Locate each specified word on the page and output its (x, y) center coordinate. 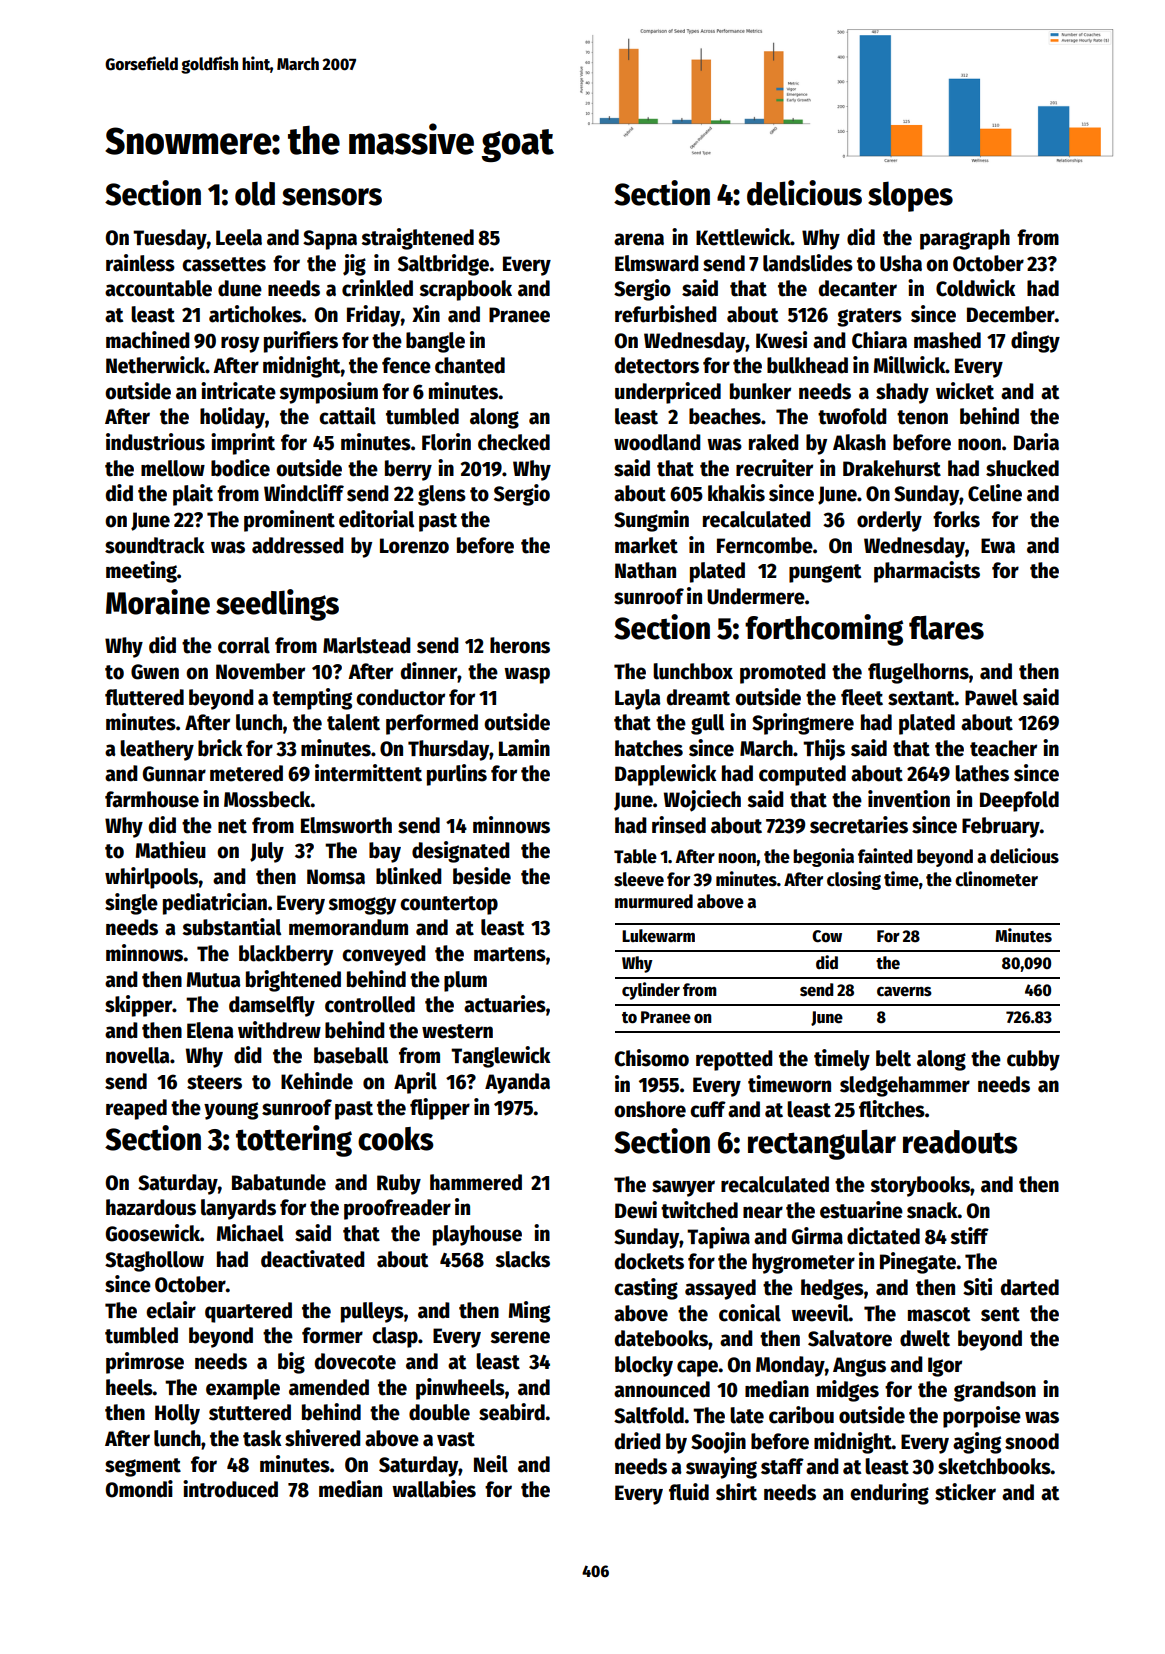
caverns (904, 992)
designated (461, 852)
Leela (239, 237)
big (291, 1363)
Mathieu (171, 850)
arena (639, 239)
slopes (910, 196)
